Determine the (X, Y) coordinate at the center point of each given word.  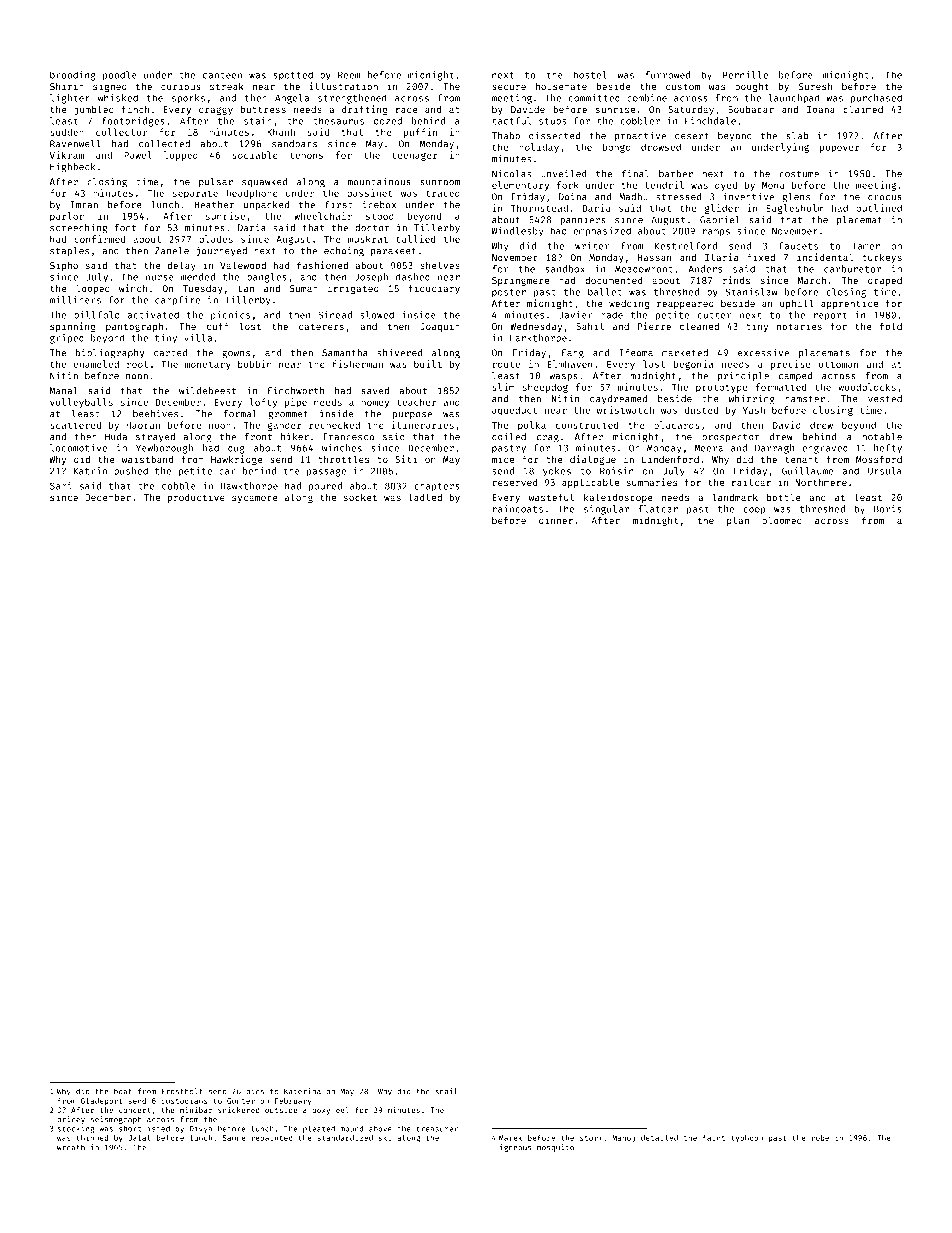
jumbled (94, 110)
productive (196, 498)
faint (714, 1138)
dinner (556, 520)
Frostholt (182, 1091)
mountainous (379, 182)
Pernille (745, 75)
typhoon (747, 1139)
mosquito (555, 1148)
